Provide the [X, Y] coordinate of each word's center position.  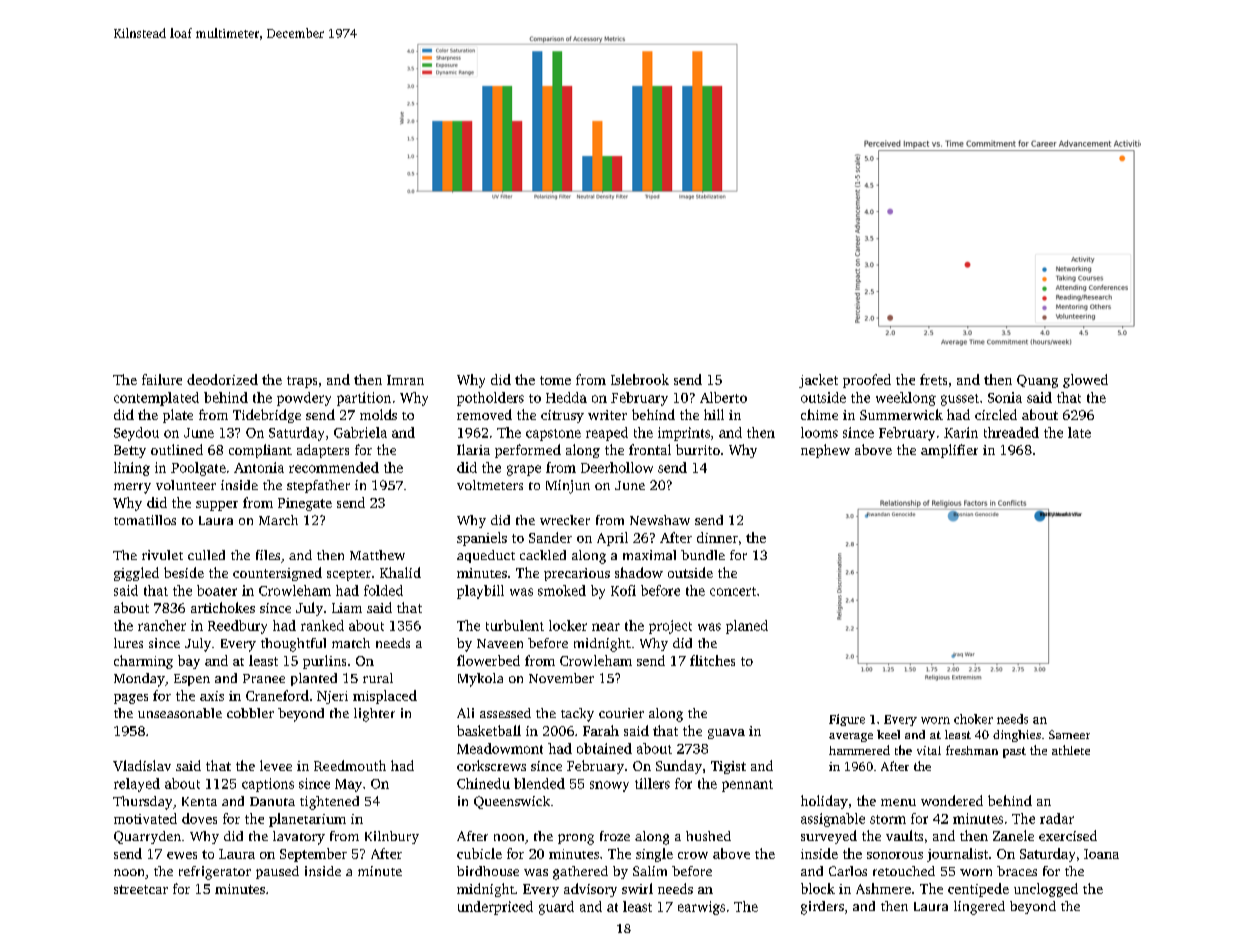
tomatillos [145, 520]
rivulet [162, 555]
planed [747, 627]
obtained [604, 748]
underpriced [495, 908]
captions [268, 785]
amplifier [949, 451]
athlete [1071, 750]
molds [378, 414]
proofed [867, 381]
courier [621, 713]
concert [733, 591]
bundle [703, 555]
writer [607, 415]
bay [189, 662]
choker [973, 719]
